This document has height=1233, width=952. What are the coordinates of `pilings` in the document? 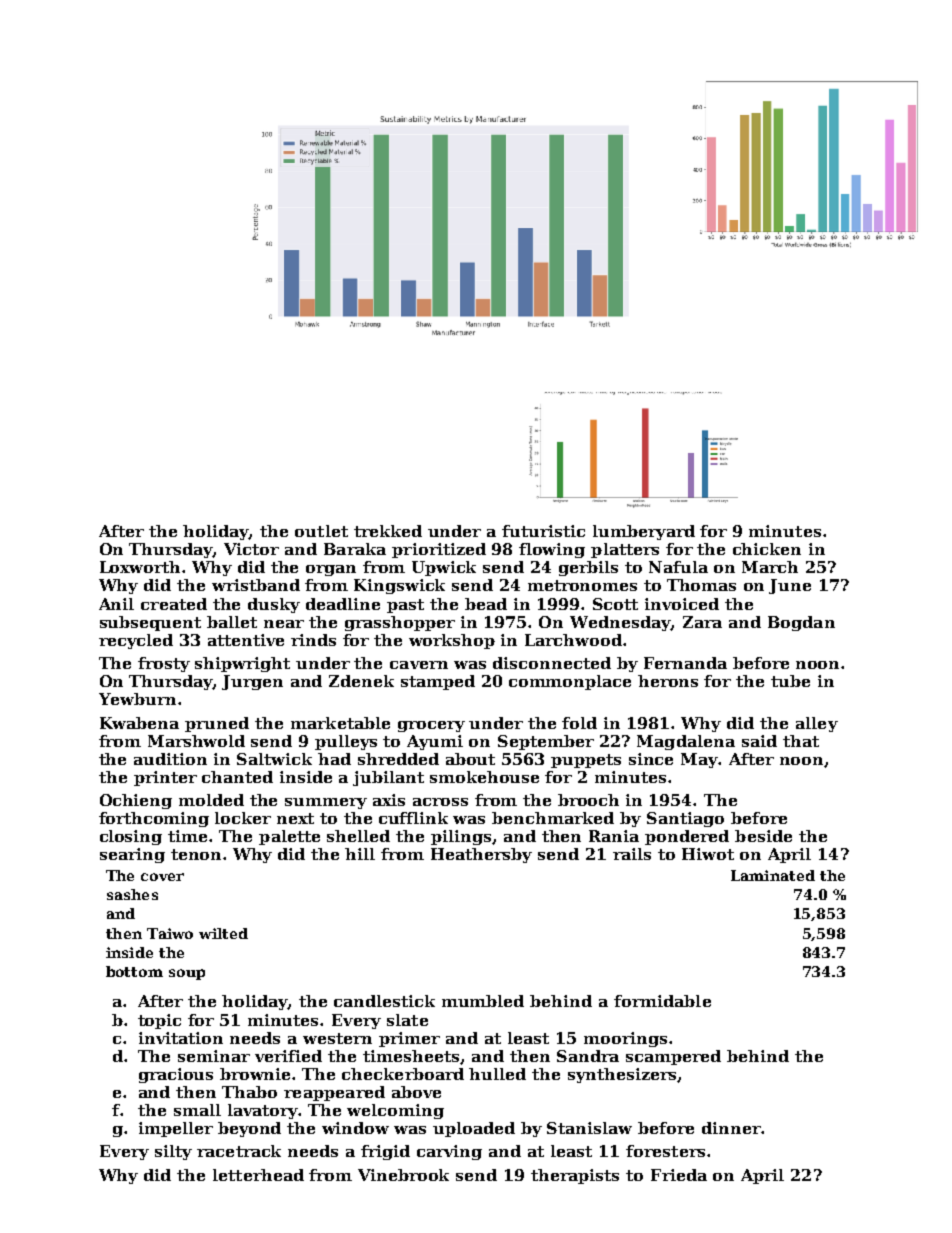 It's located at (461, 837).
